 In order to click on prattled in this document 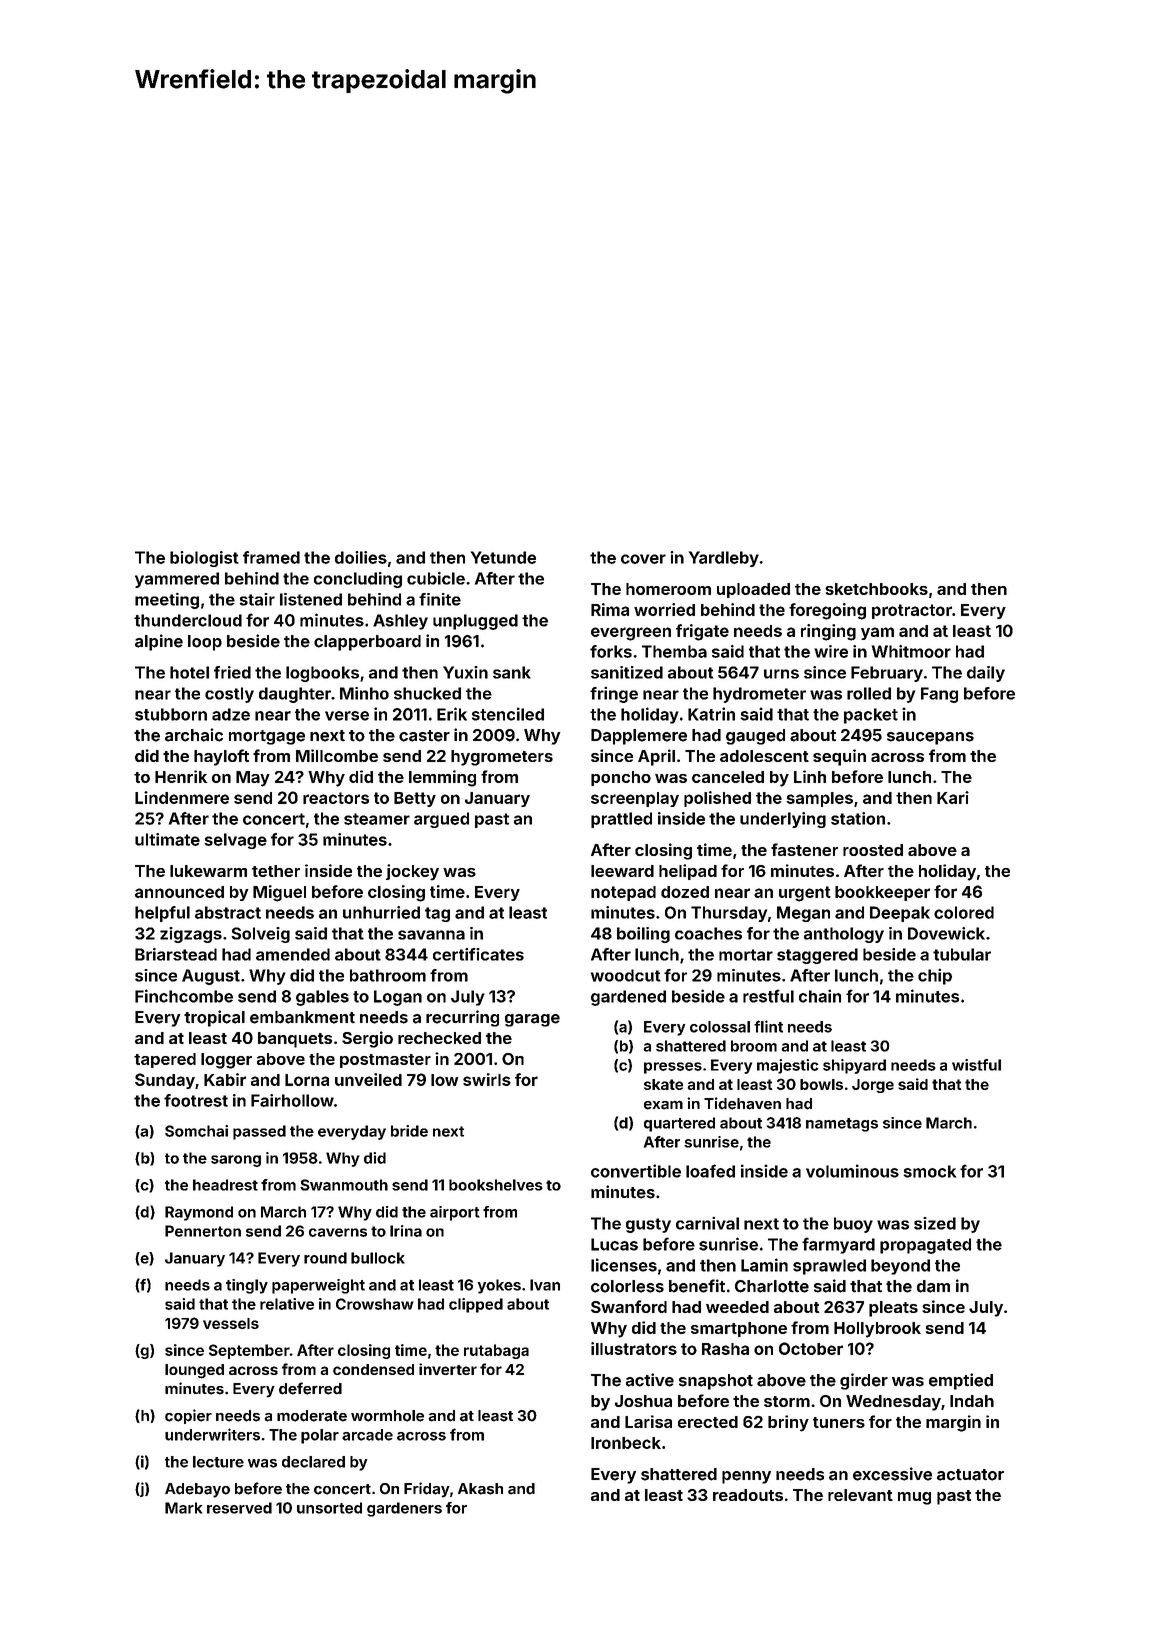, I will do `click(621, 820)`.
